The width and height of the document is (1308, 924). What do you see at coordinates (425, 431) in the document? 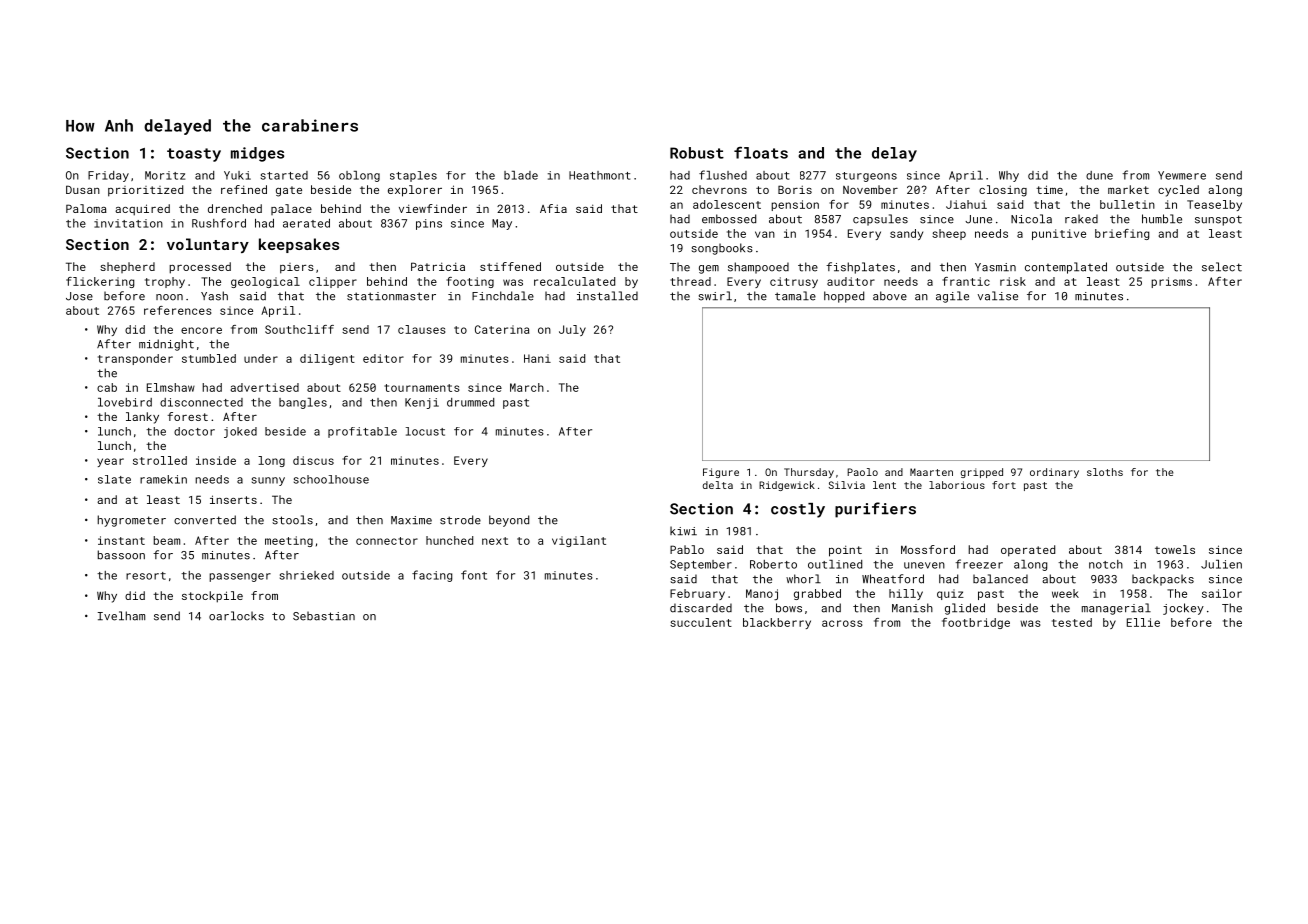
I see `locust` at bounding box center [425, 431].
